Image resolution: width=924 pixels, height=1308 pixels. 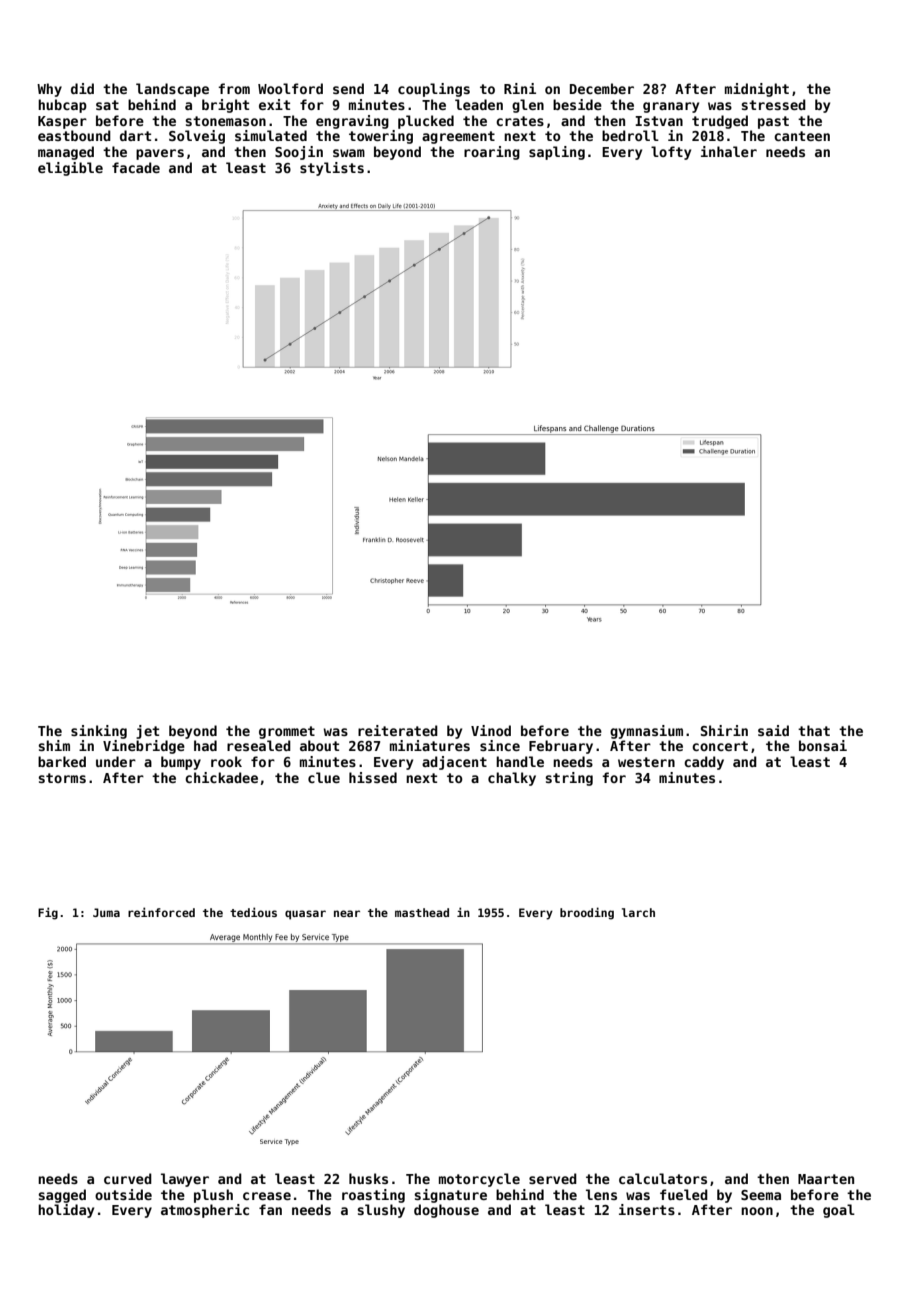 What do you see at coordinates (349, 153) in the screenshot?
I see `swam` at bounding box center [349, 153].
